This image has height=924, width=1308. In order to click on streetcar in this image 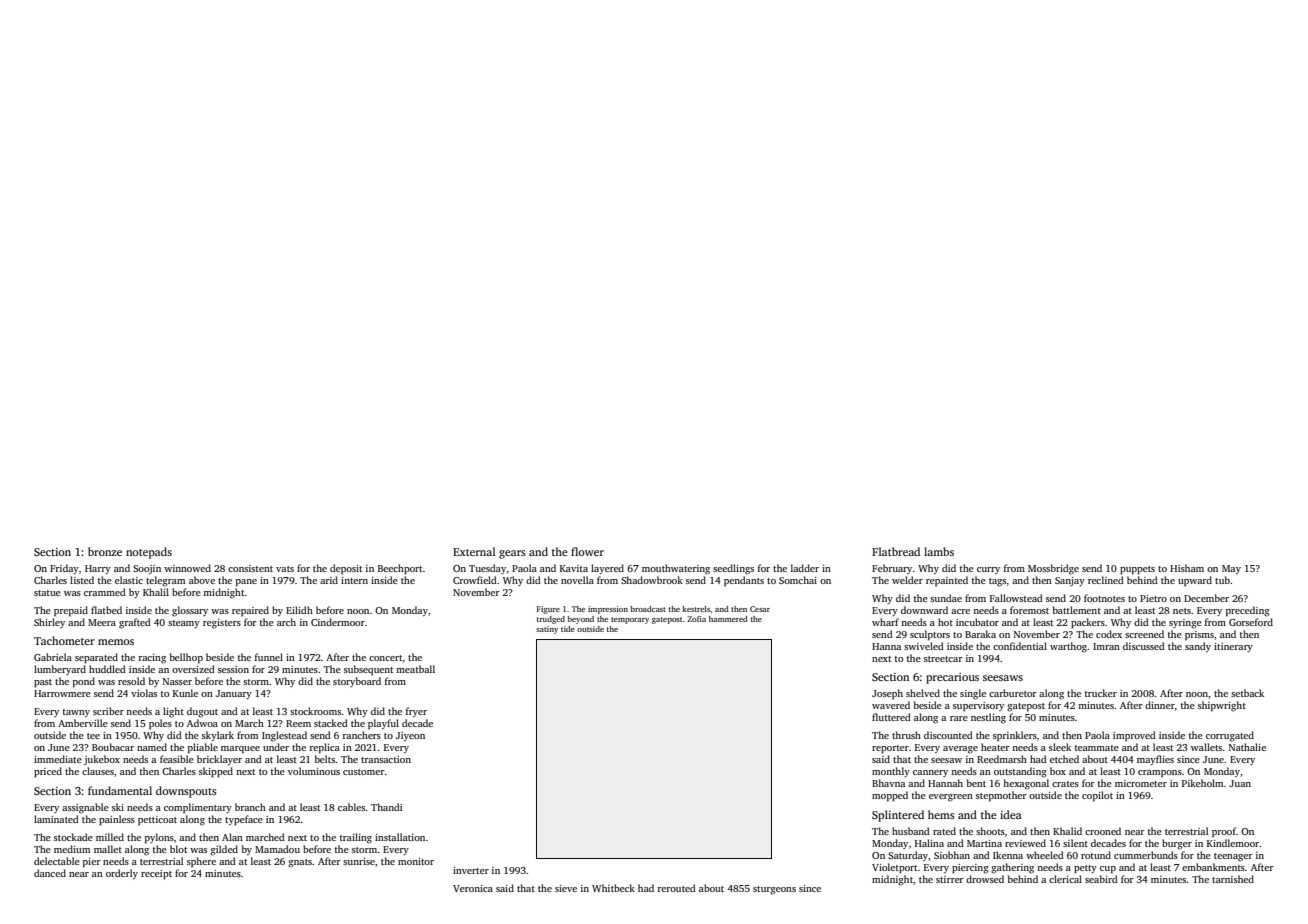, I will do `click(943, 659)`.
